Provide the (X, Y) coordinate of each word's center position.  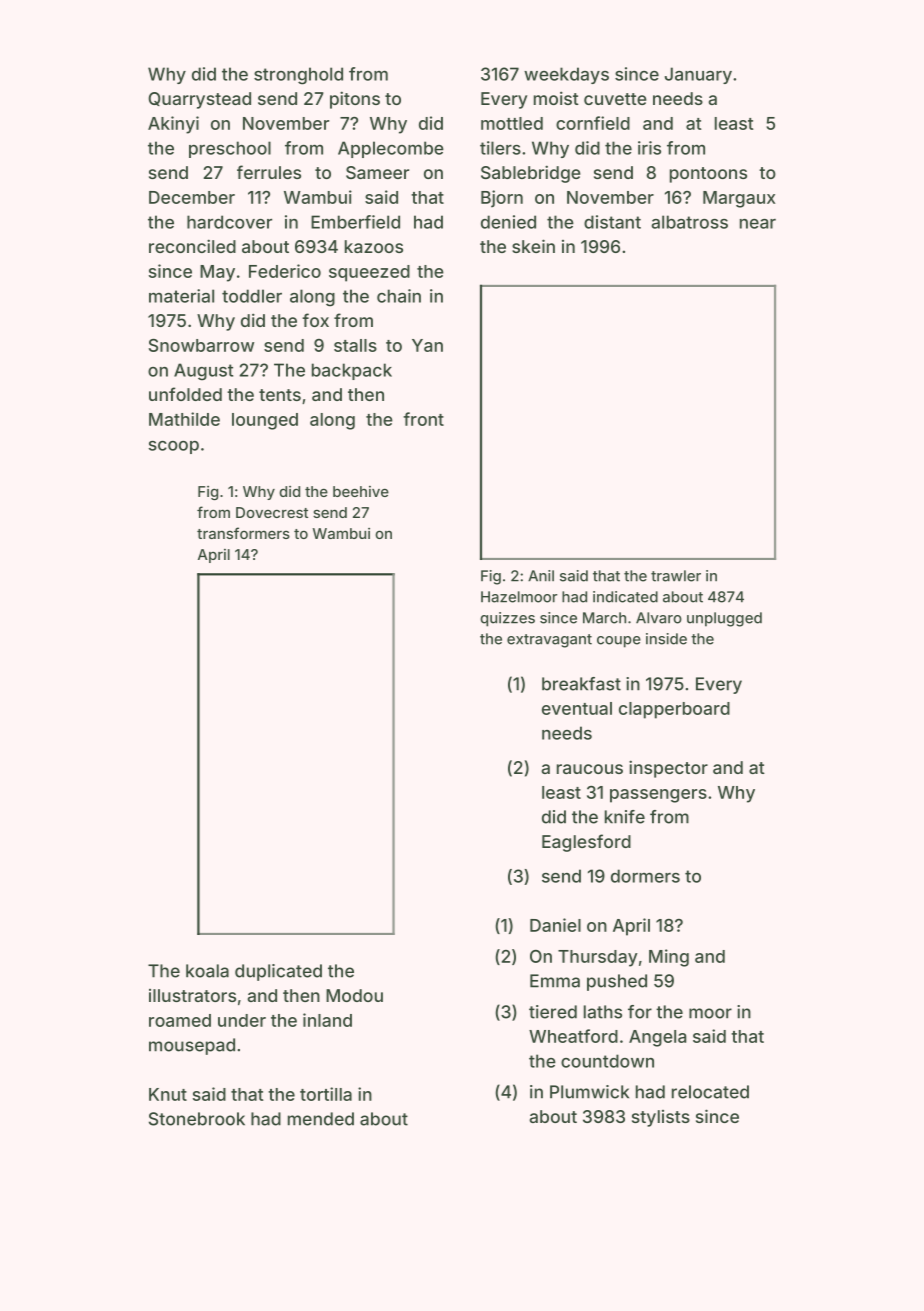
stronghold (298, 76)
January (698, 75)
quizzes (507, 619)
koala (207, 971)
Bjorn (502, 199)
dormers (645, 876)
